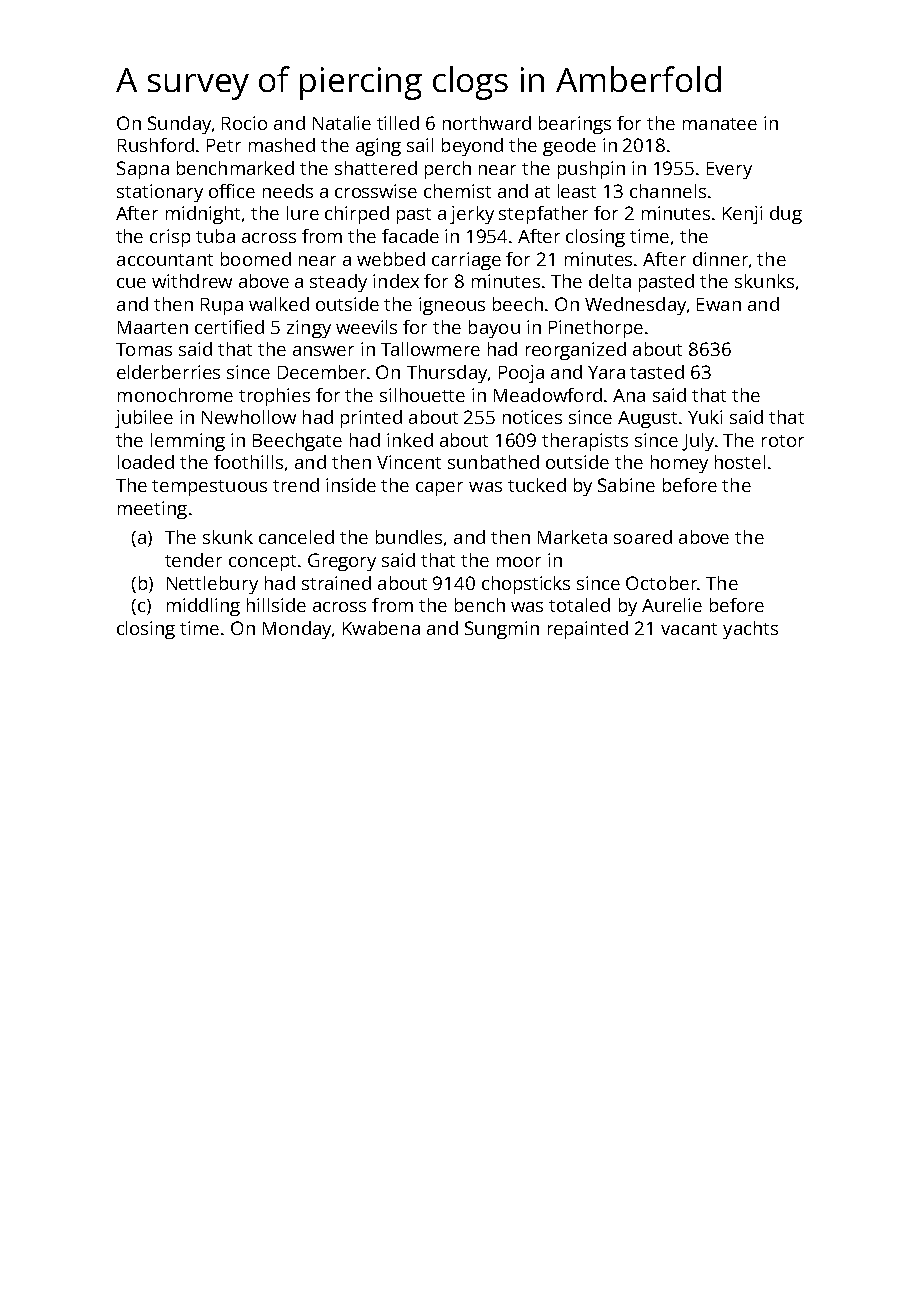 The height and width of the page is (1311, 924). Describe the element at coordinates (366, 327) in the page. I see `weevils` at that location.
